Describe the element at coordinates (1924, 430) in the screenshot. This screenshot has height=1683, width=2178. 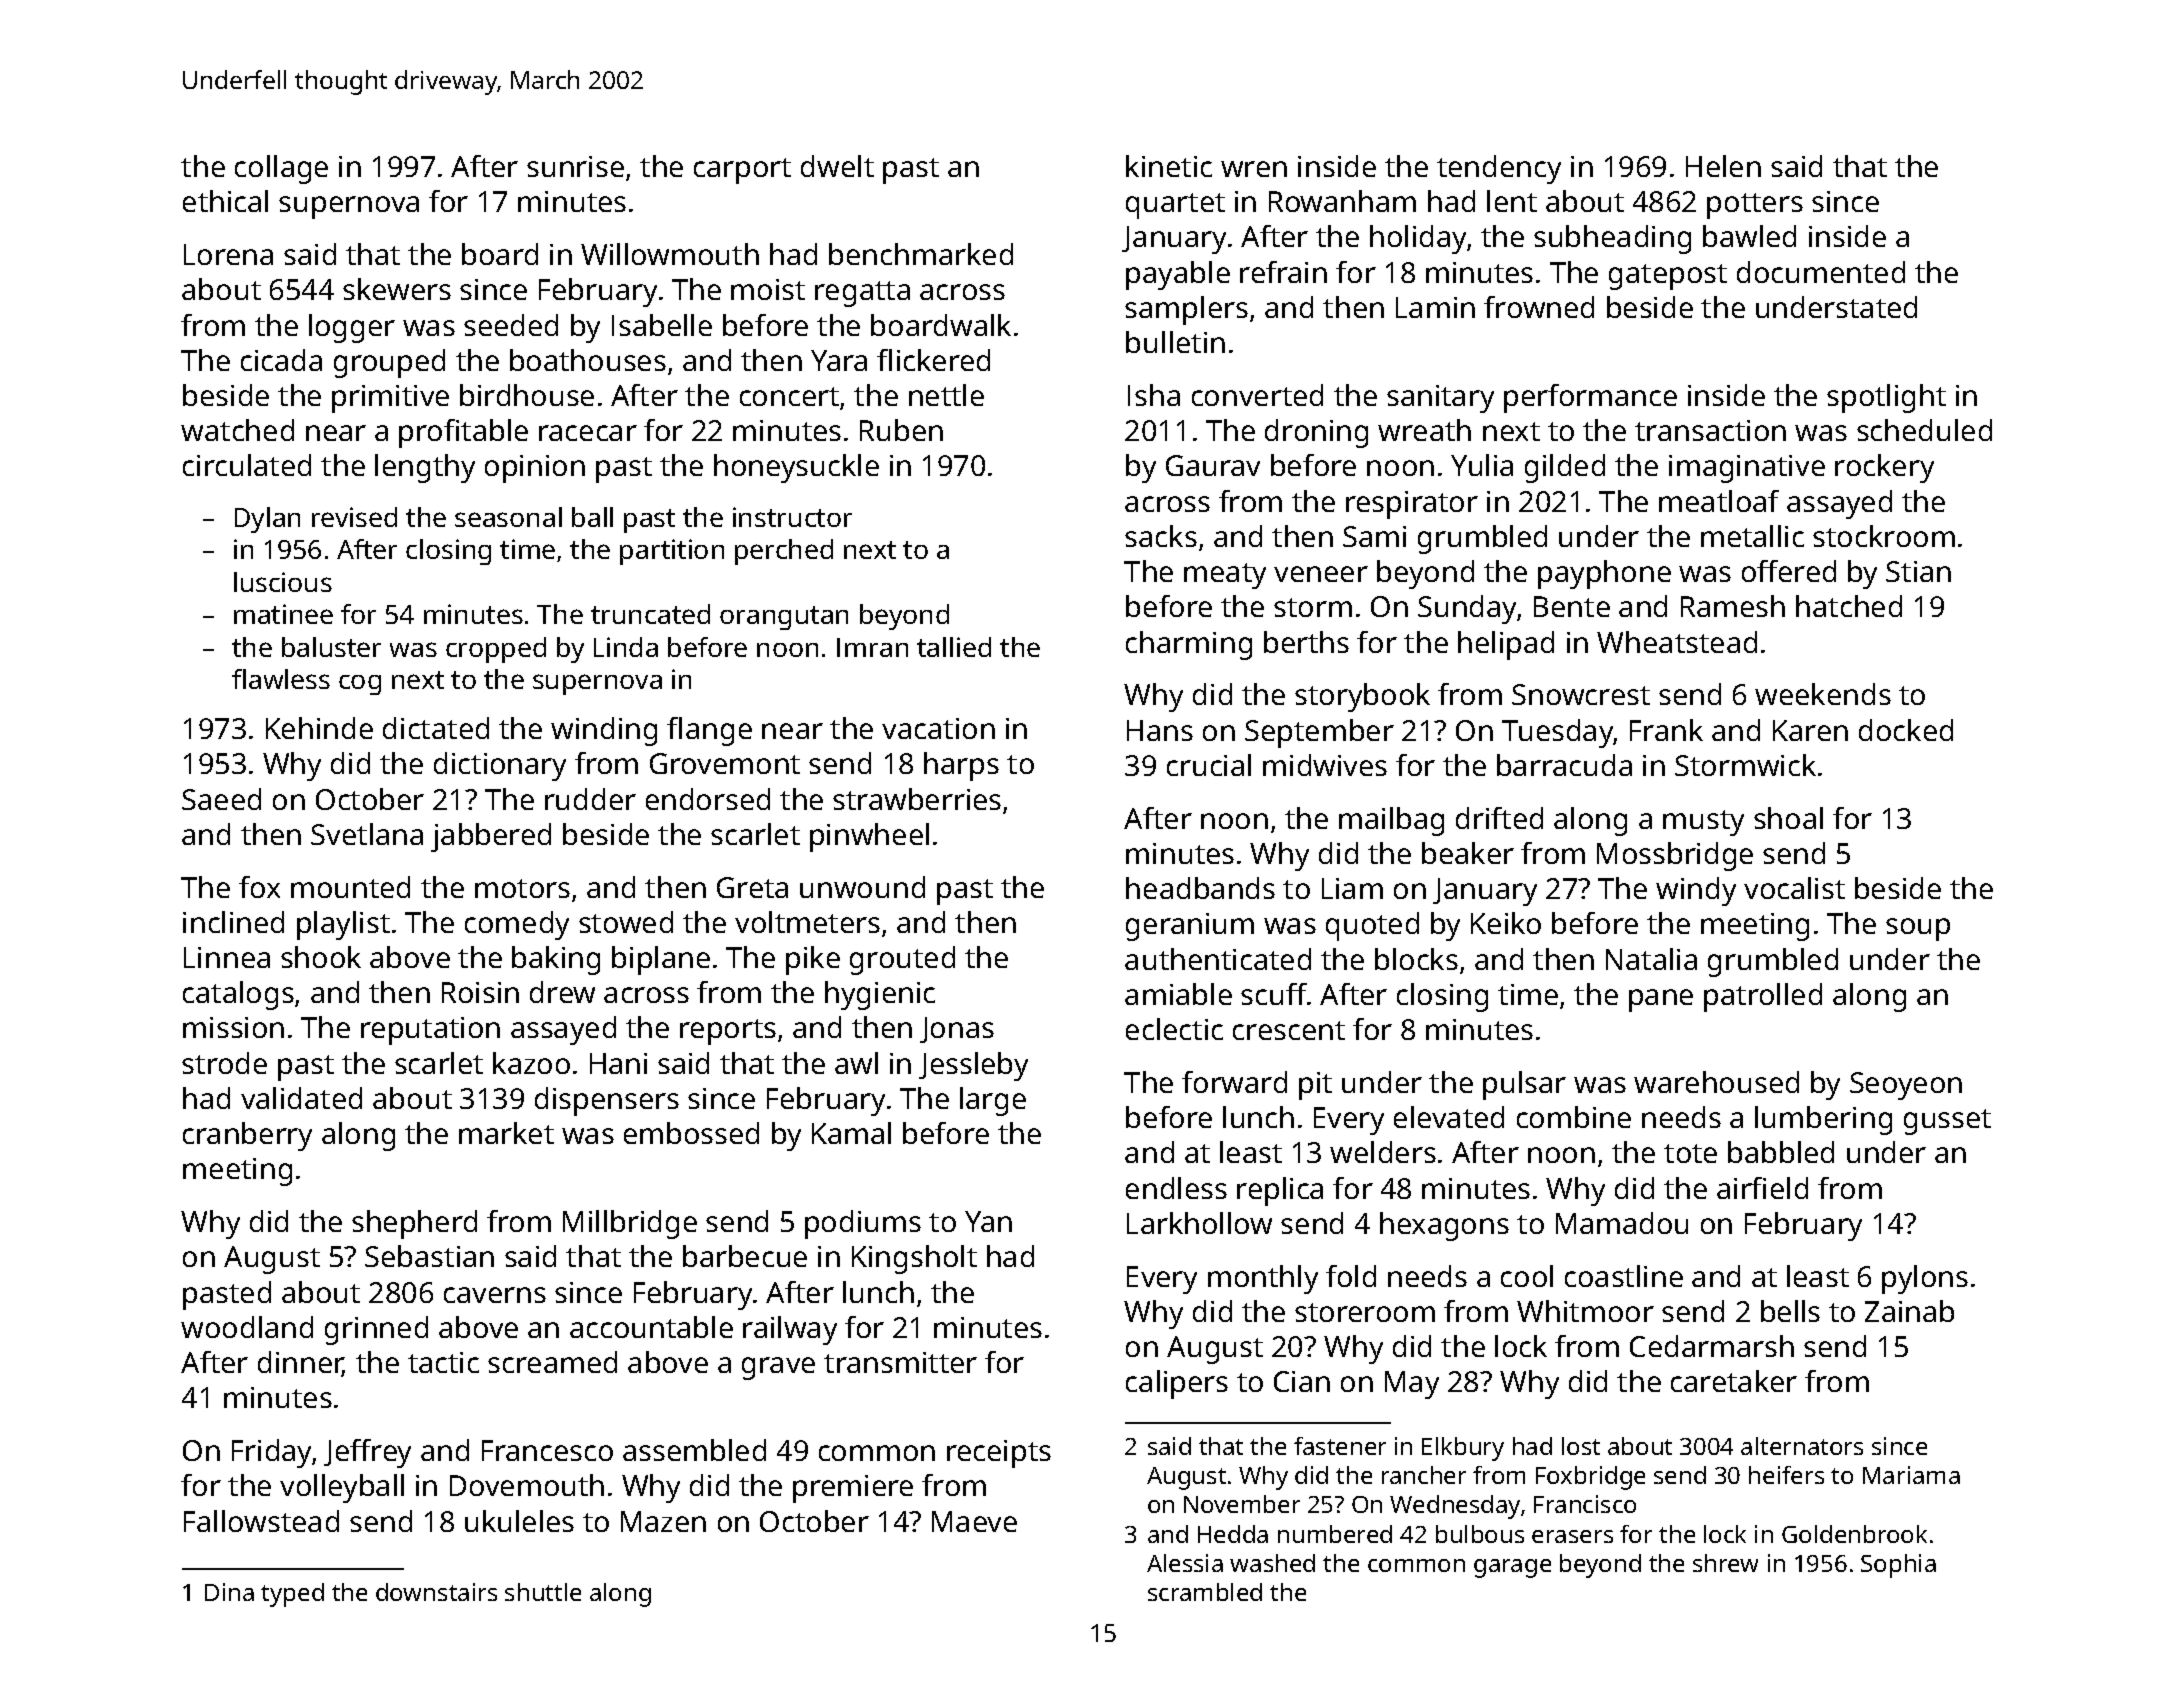
I see `scheduled` at that location.
